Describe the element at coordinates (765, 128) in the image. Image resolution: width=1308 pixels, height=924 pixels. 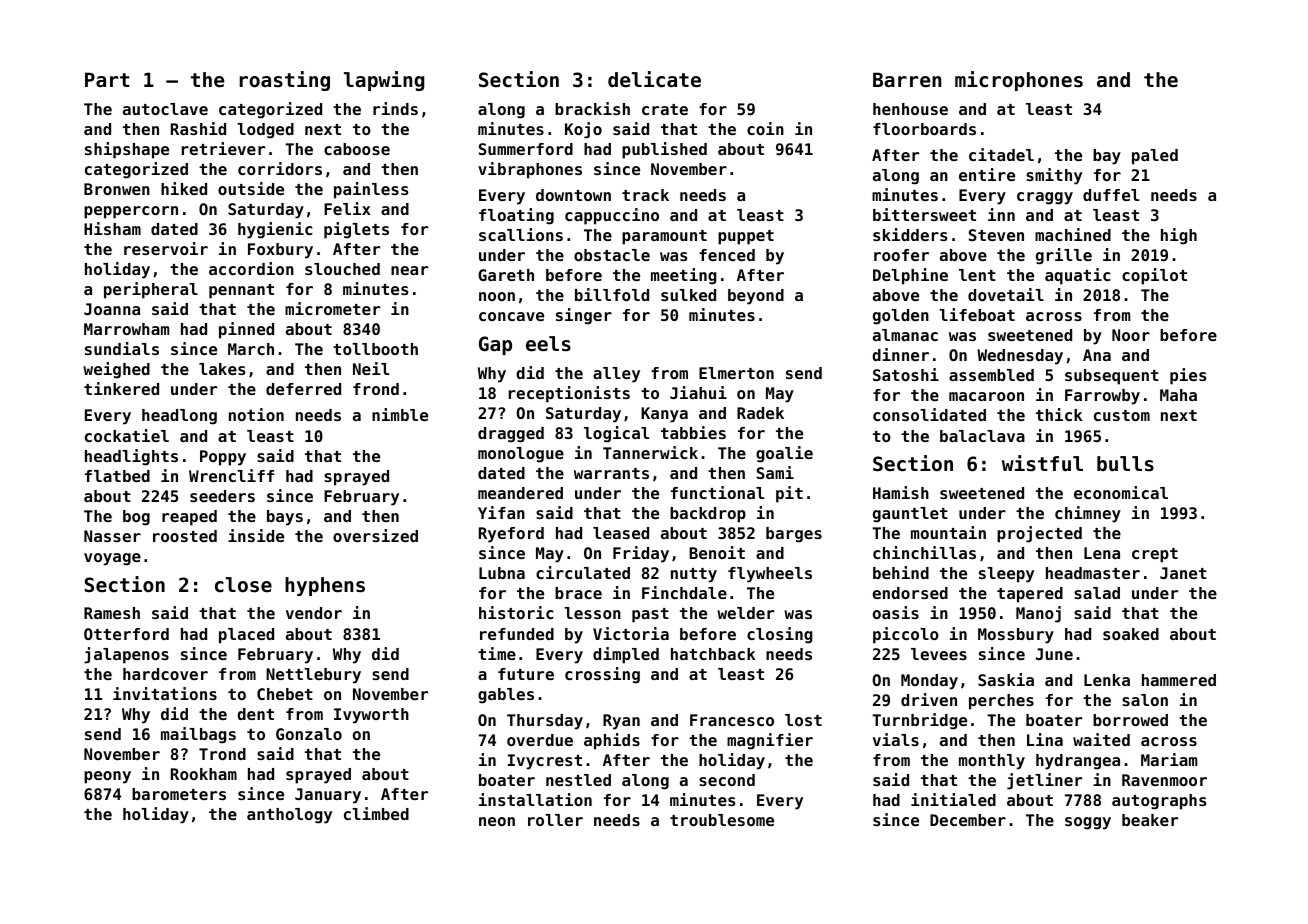
I see `coin` at that location.
